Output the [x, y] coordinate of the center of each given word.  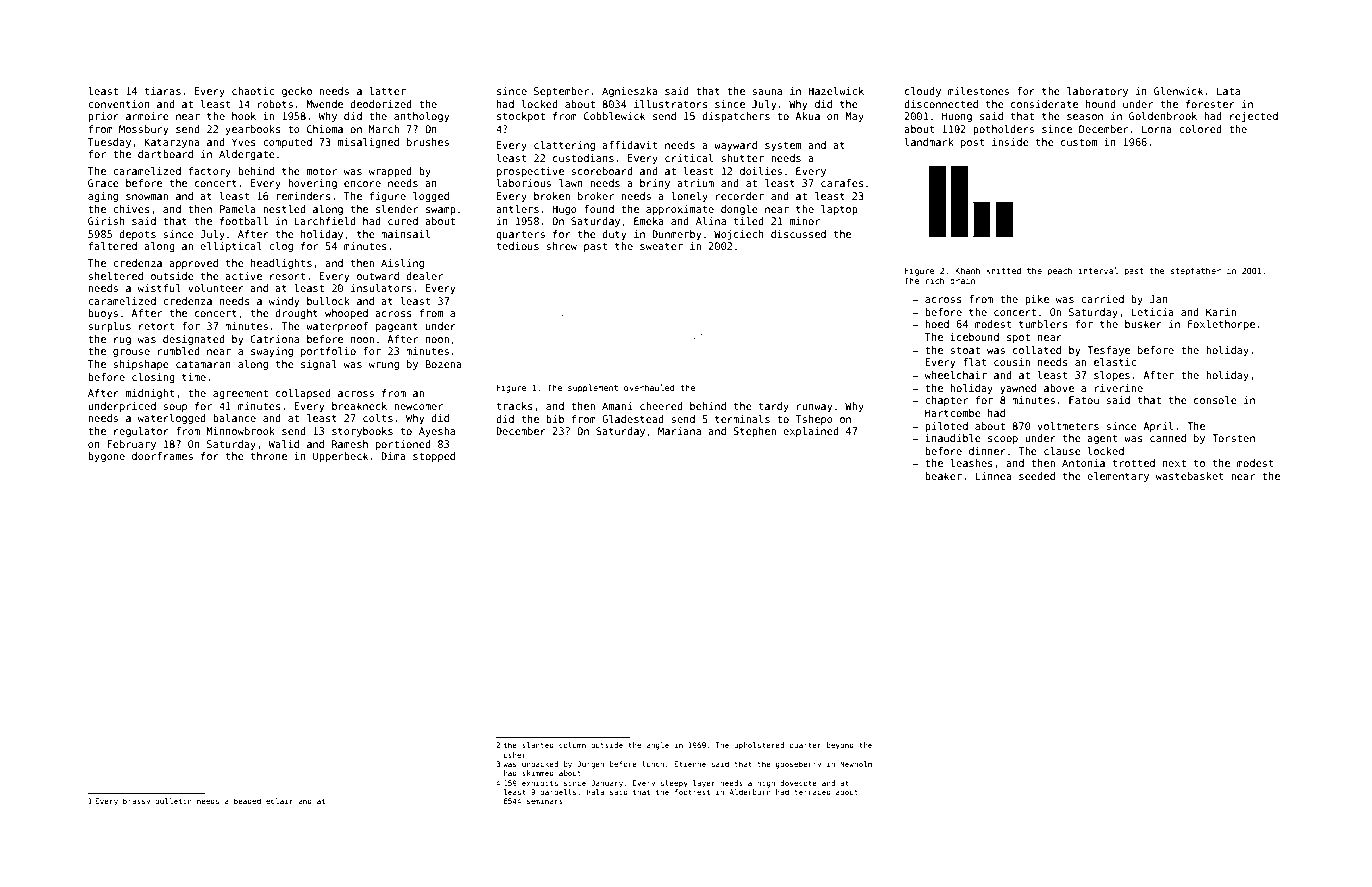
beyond [840, 746]
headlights [281, 264]
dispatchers [736, 117]
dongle [739, 210]
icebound [974, 337]
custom [1079, 142]
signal [319, 365]
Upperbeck [340, 457]
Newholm [856, 764]
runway [815, 408]
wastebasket [1189, 476]
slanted [538, 745]
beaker [943, 476]
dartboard [165, 154]
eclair [279, 801]
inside [1010, 142]
